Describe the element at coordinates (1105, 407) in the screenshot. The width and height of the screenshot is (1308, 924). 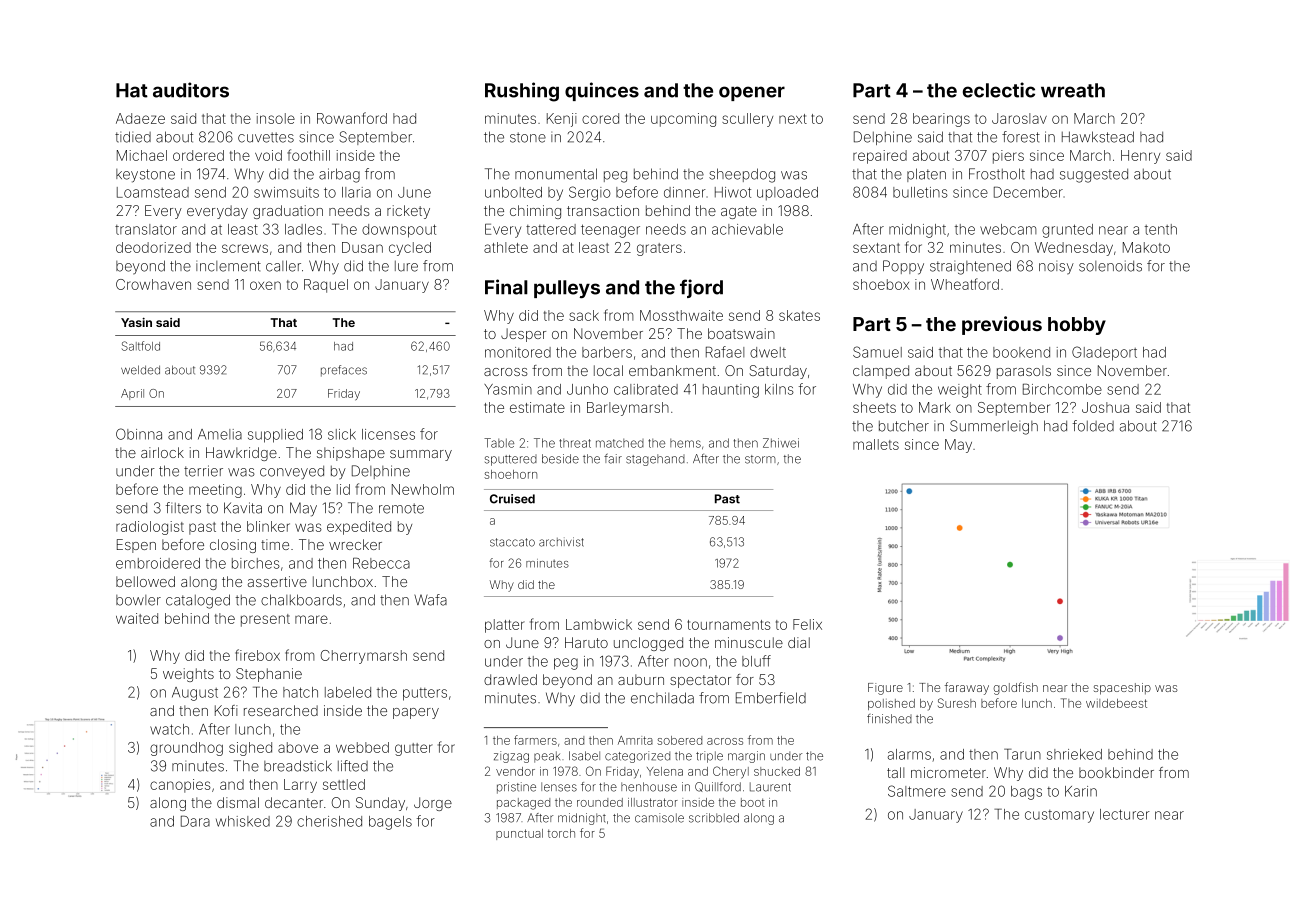
I see `Joshua` at that location.
